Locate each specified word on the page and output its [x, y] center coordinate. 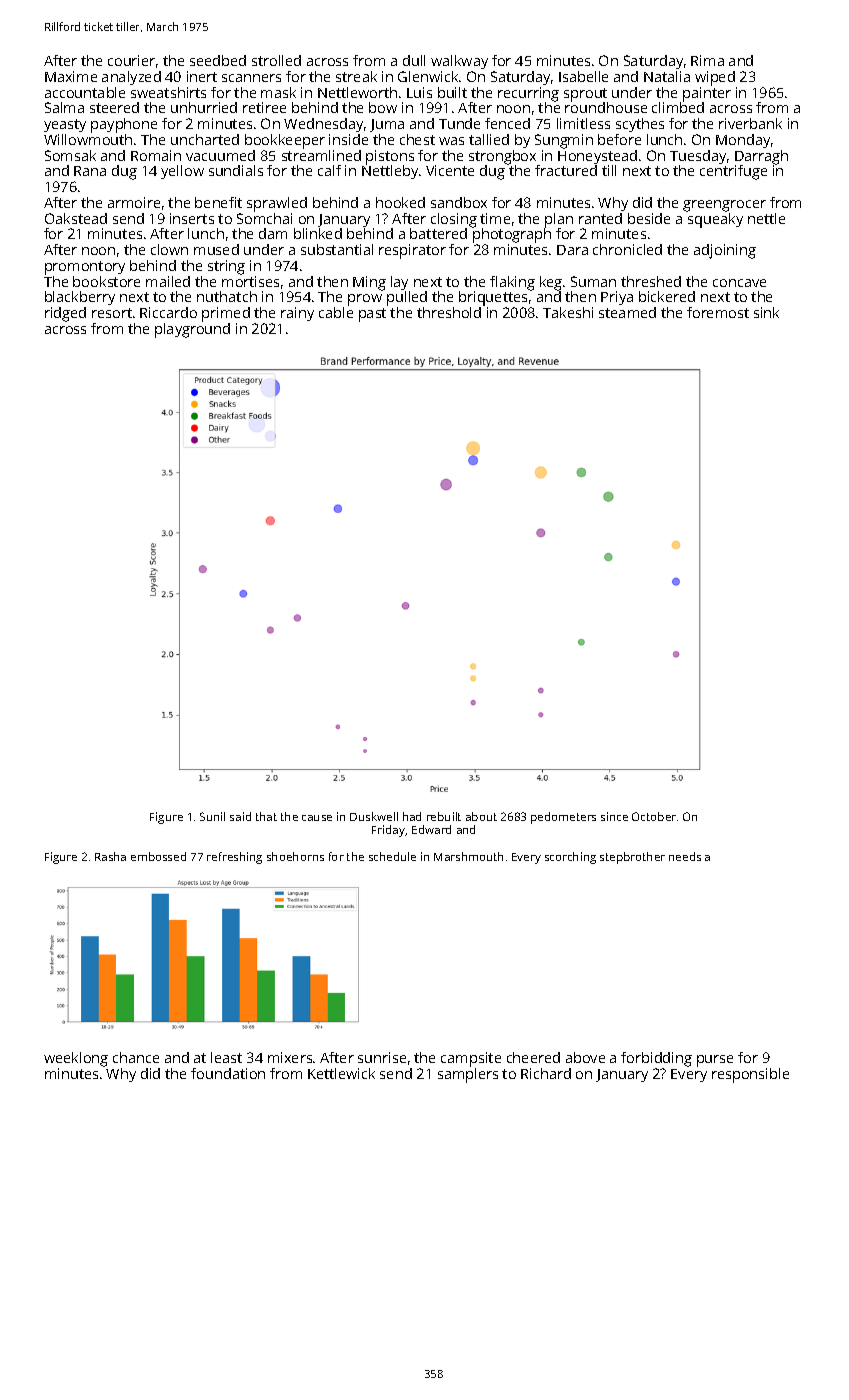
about [481, 816]
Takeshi [568, 312]
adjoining [725, 251]
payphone [124, 125]
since [614, 816]
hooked [400, 202]
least [226, 1057]
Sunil [212, 816]
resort [112, 313]
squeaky [715, 220]
